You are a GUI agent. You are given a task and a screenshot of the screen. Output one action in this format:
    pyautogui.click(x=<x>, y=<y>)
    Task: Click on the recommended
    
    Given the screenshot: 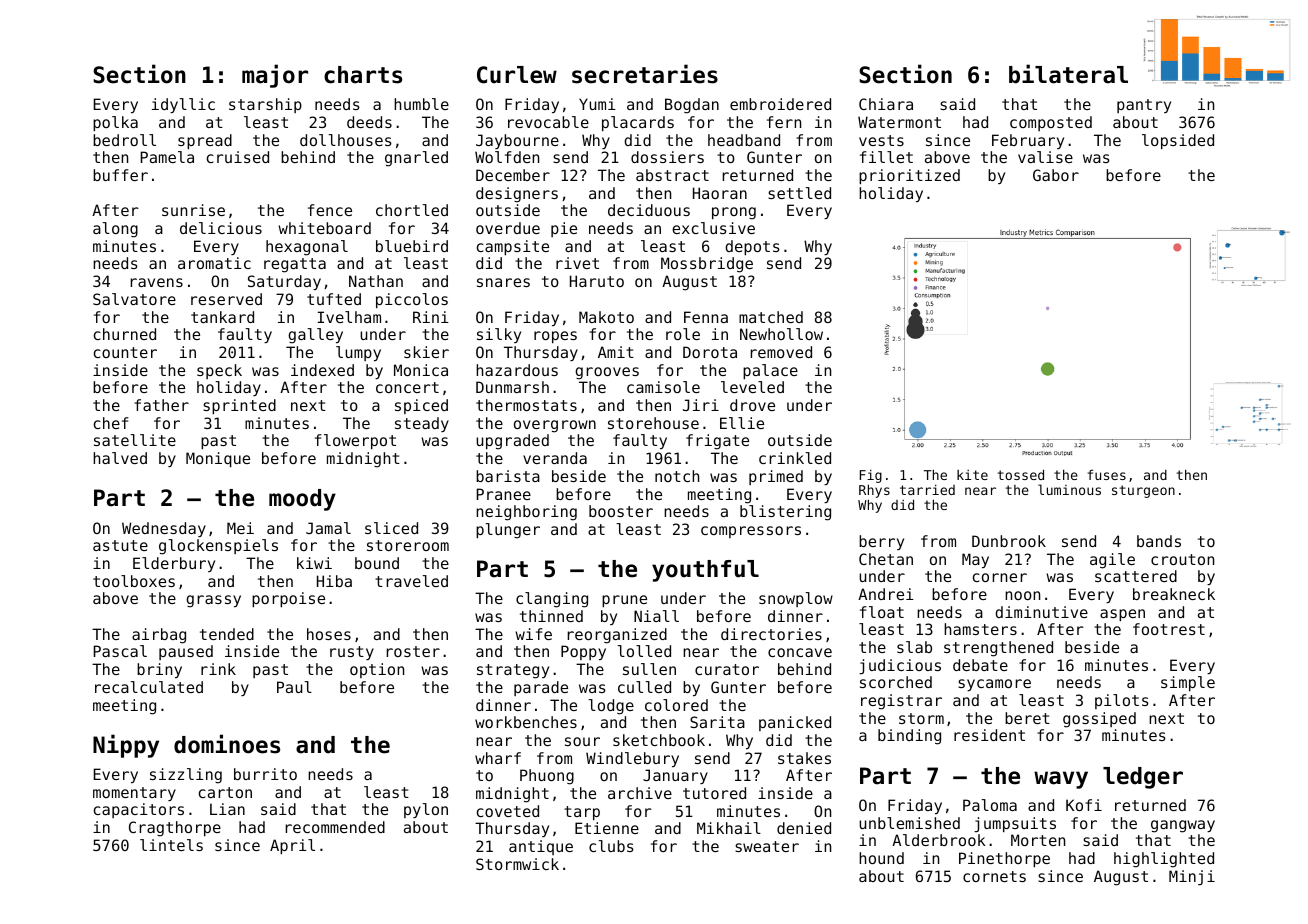 What is the action you would take?
    pyautogui.click(x=335, y=827)
